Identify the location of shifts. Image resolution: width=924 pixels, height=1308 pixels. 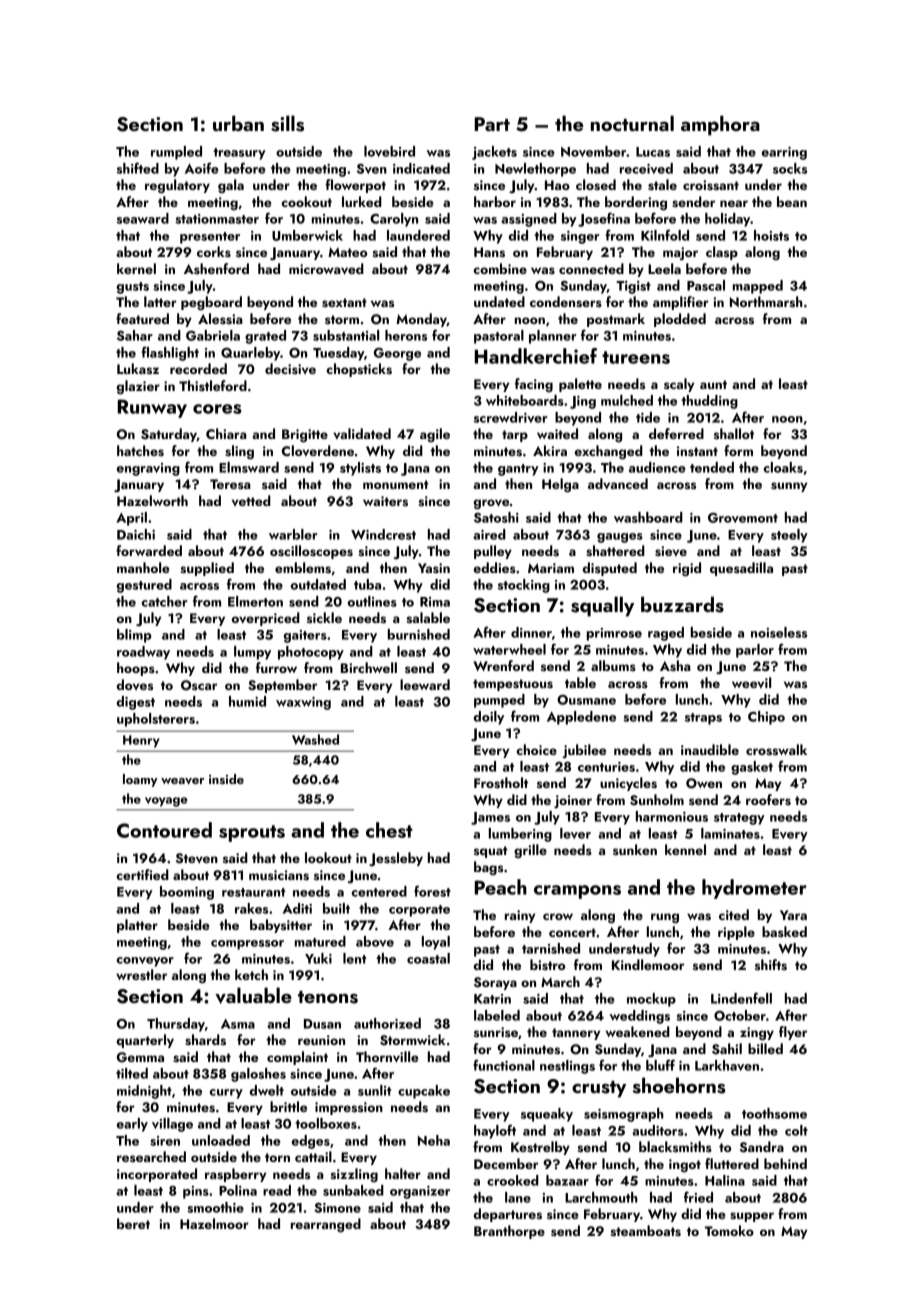
(771, 965).
